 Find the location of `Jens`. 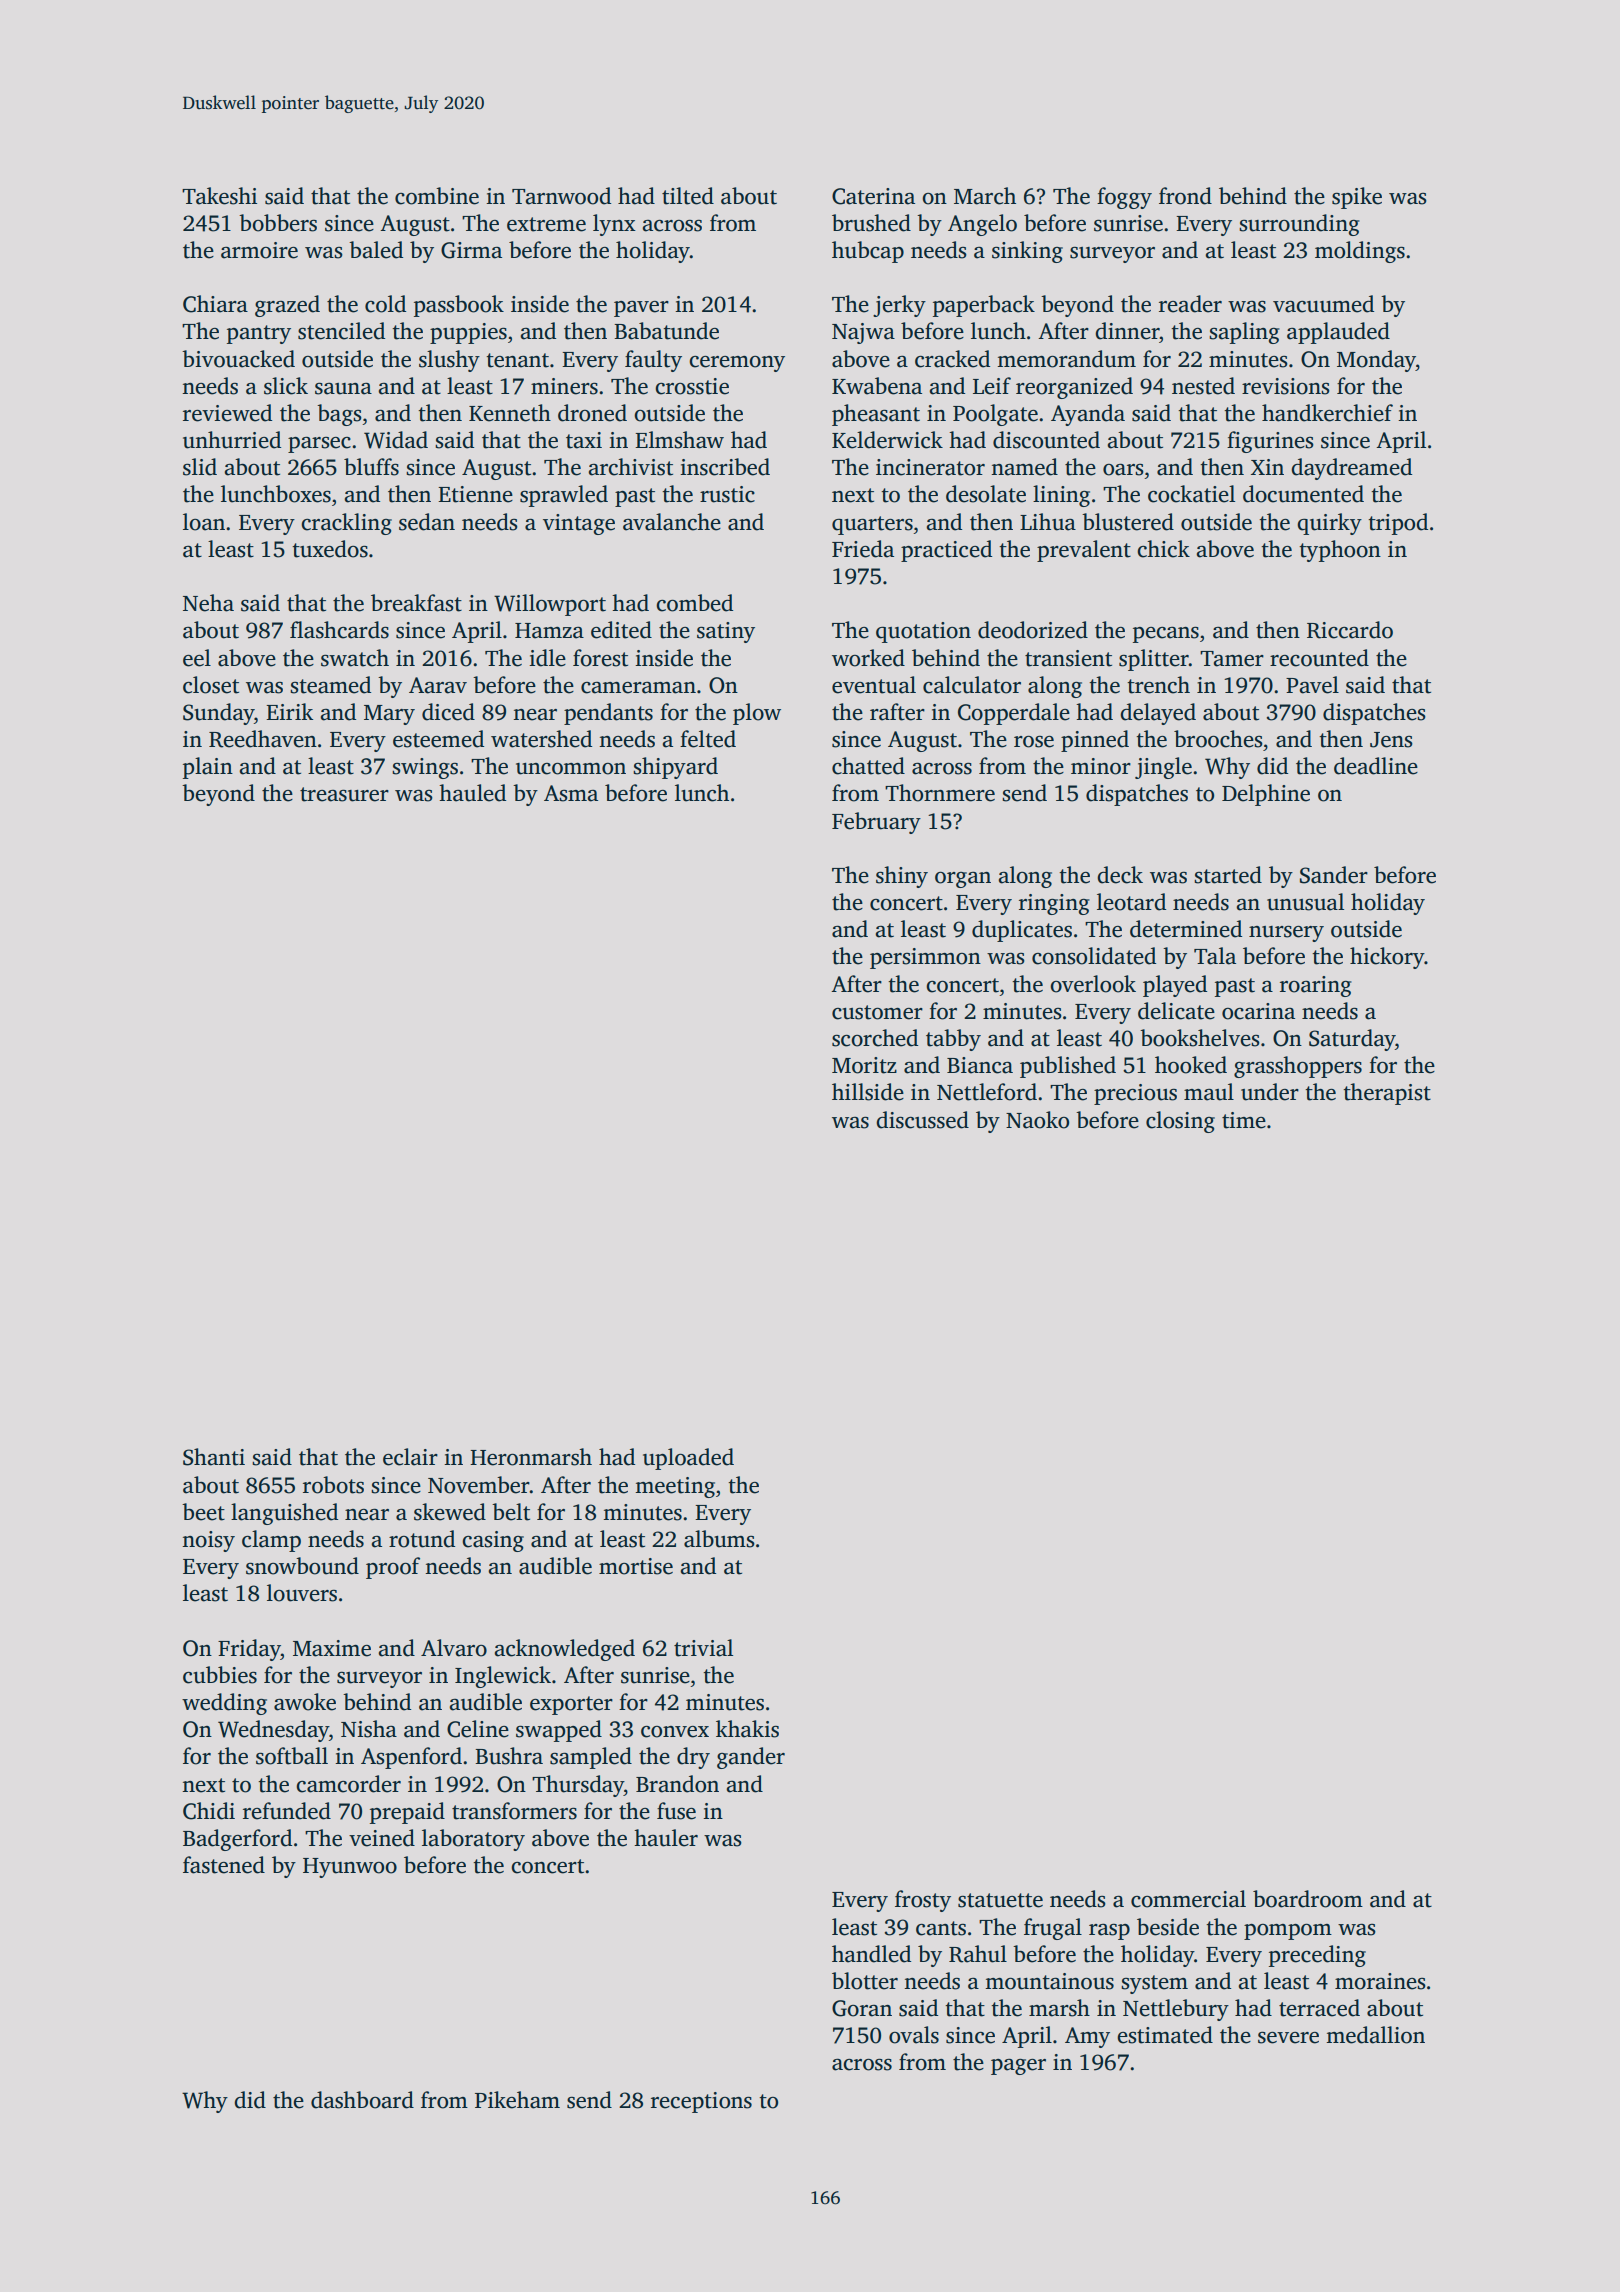

Jens is located at coordinates (1391, 740).
